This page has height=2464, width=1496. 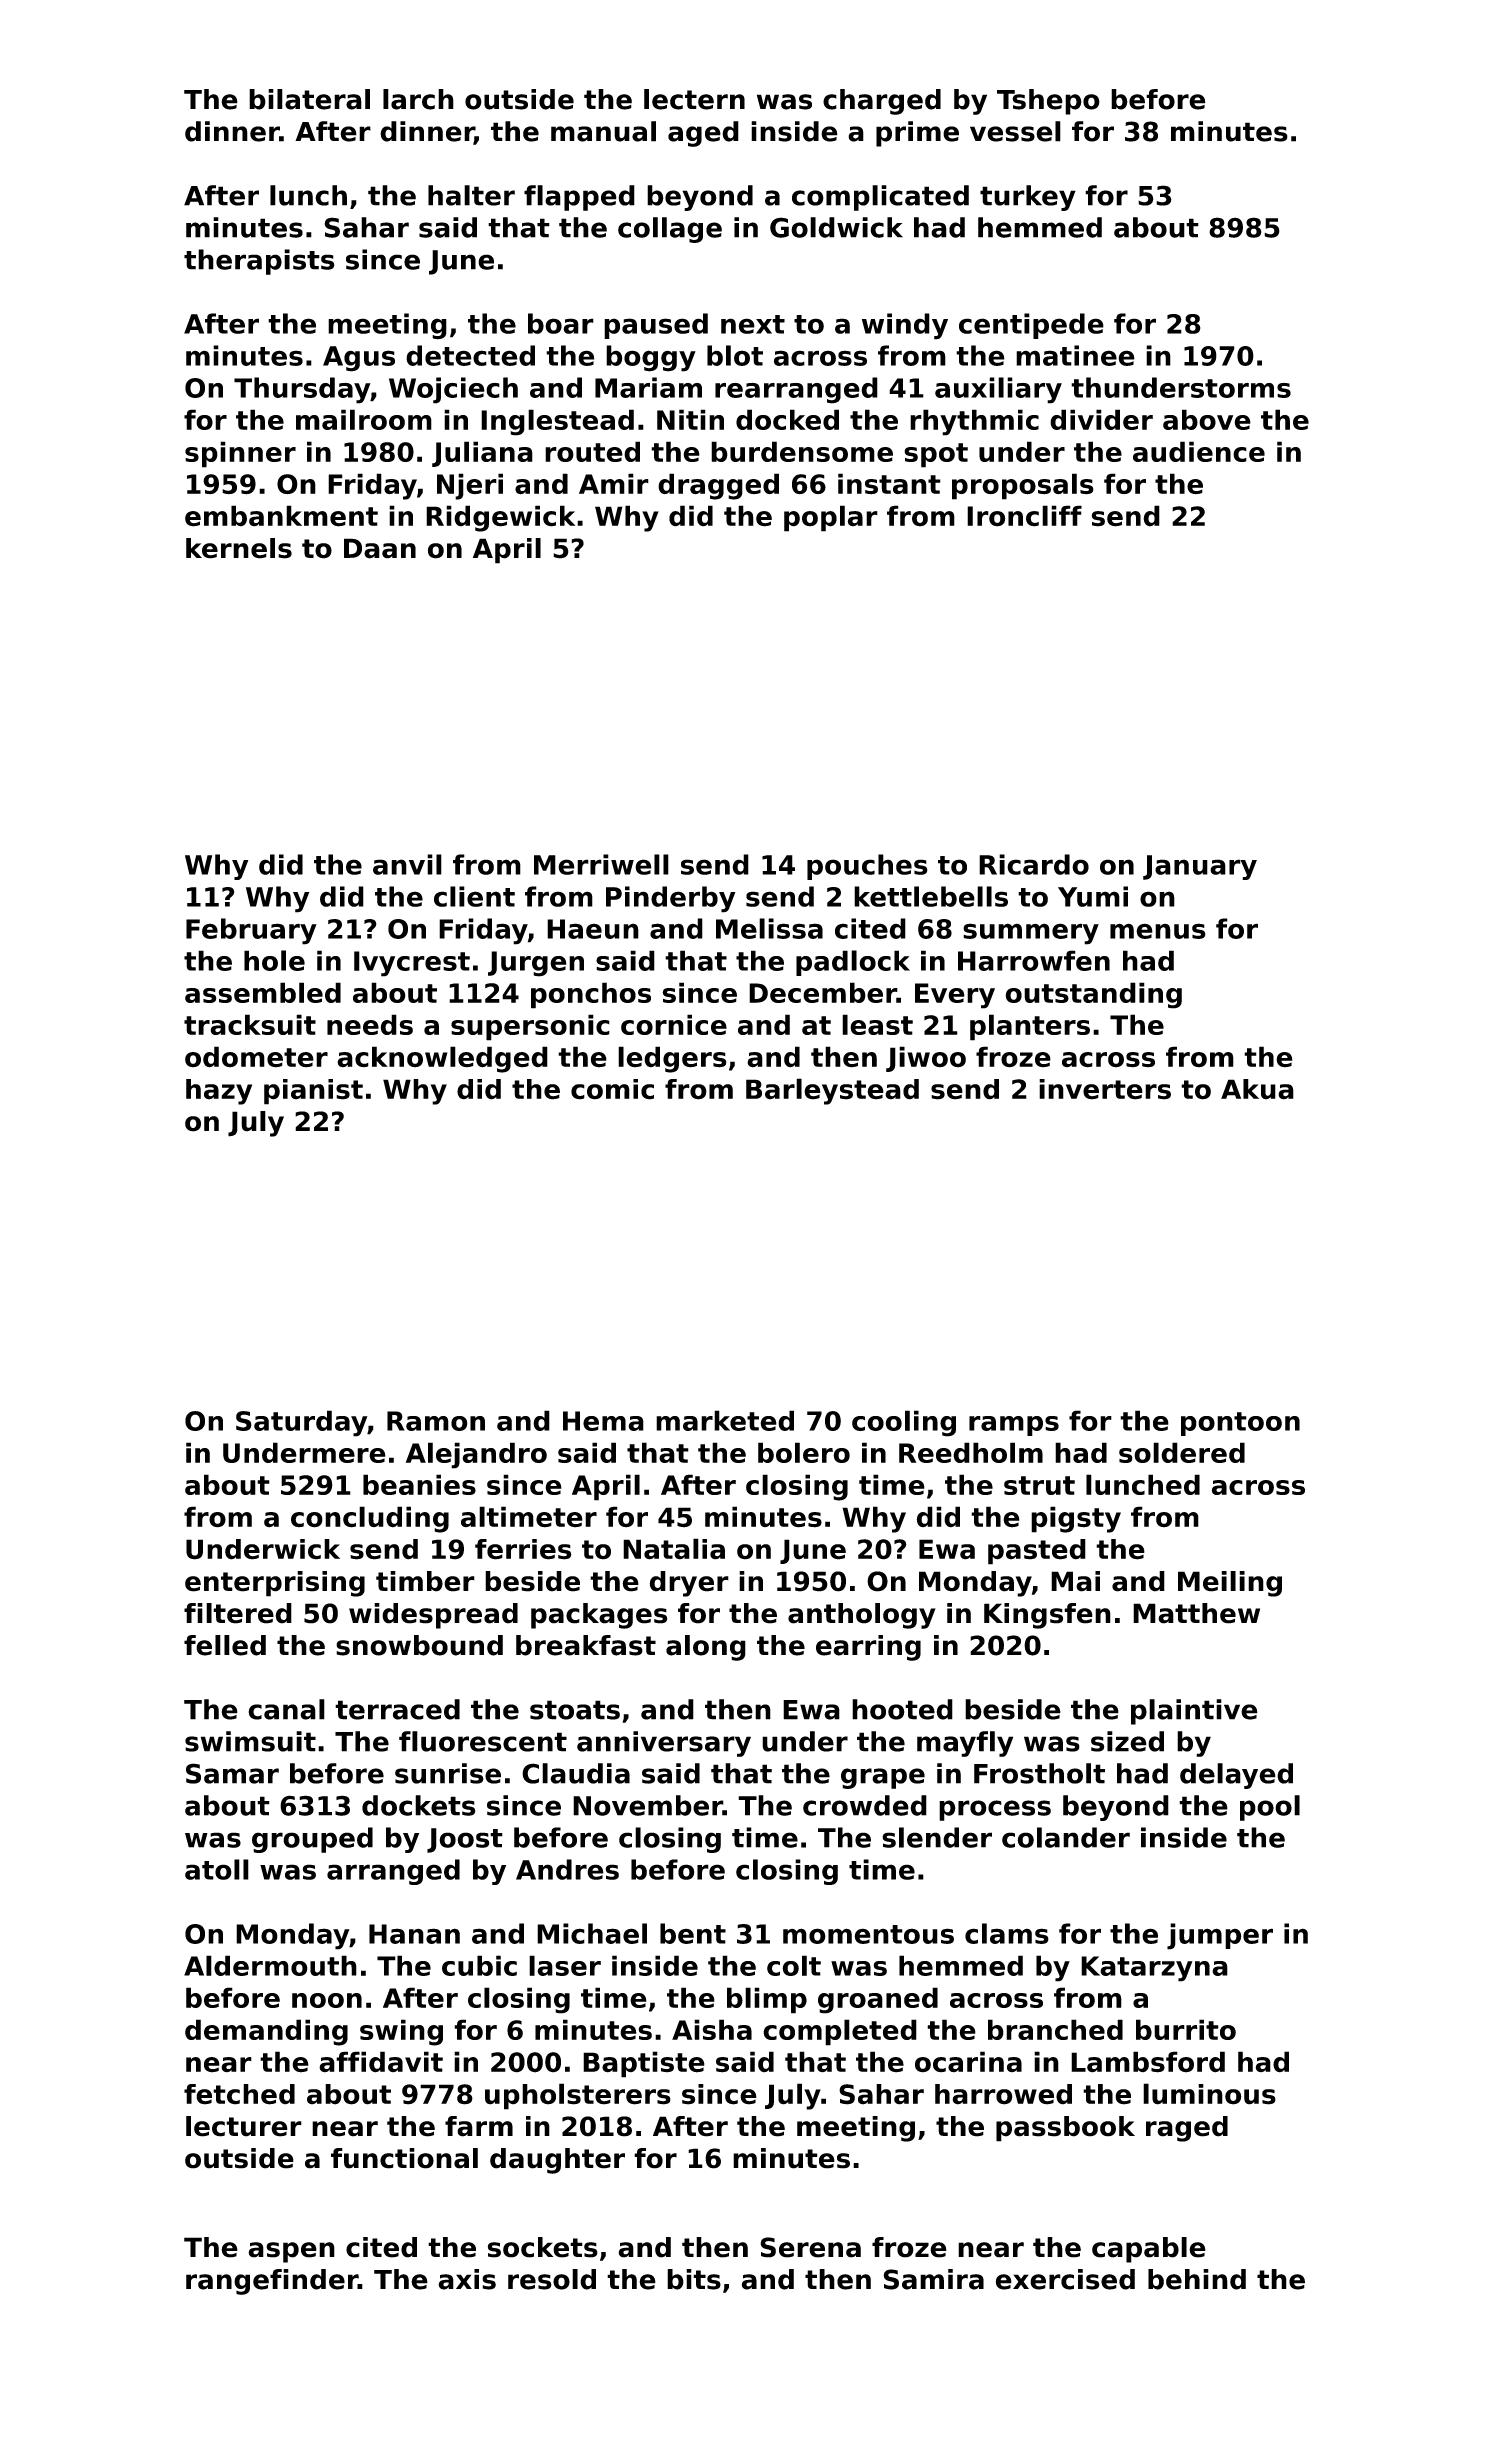 I want to click on Pinderby, so click(x=671, y=899).
